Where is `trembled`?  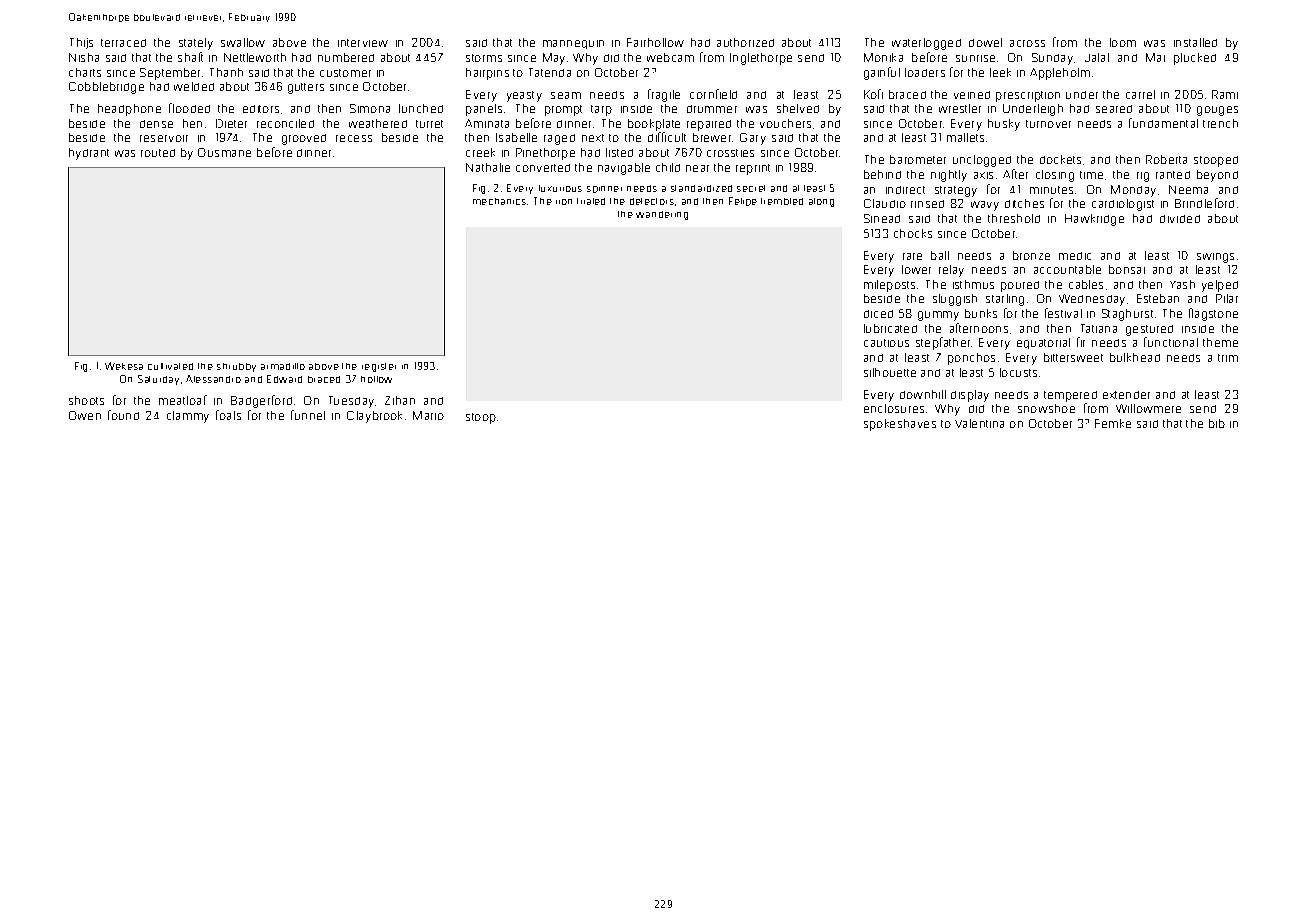
trembled is located at coordinates (782, 201).
